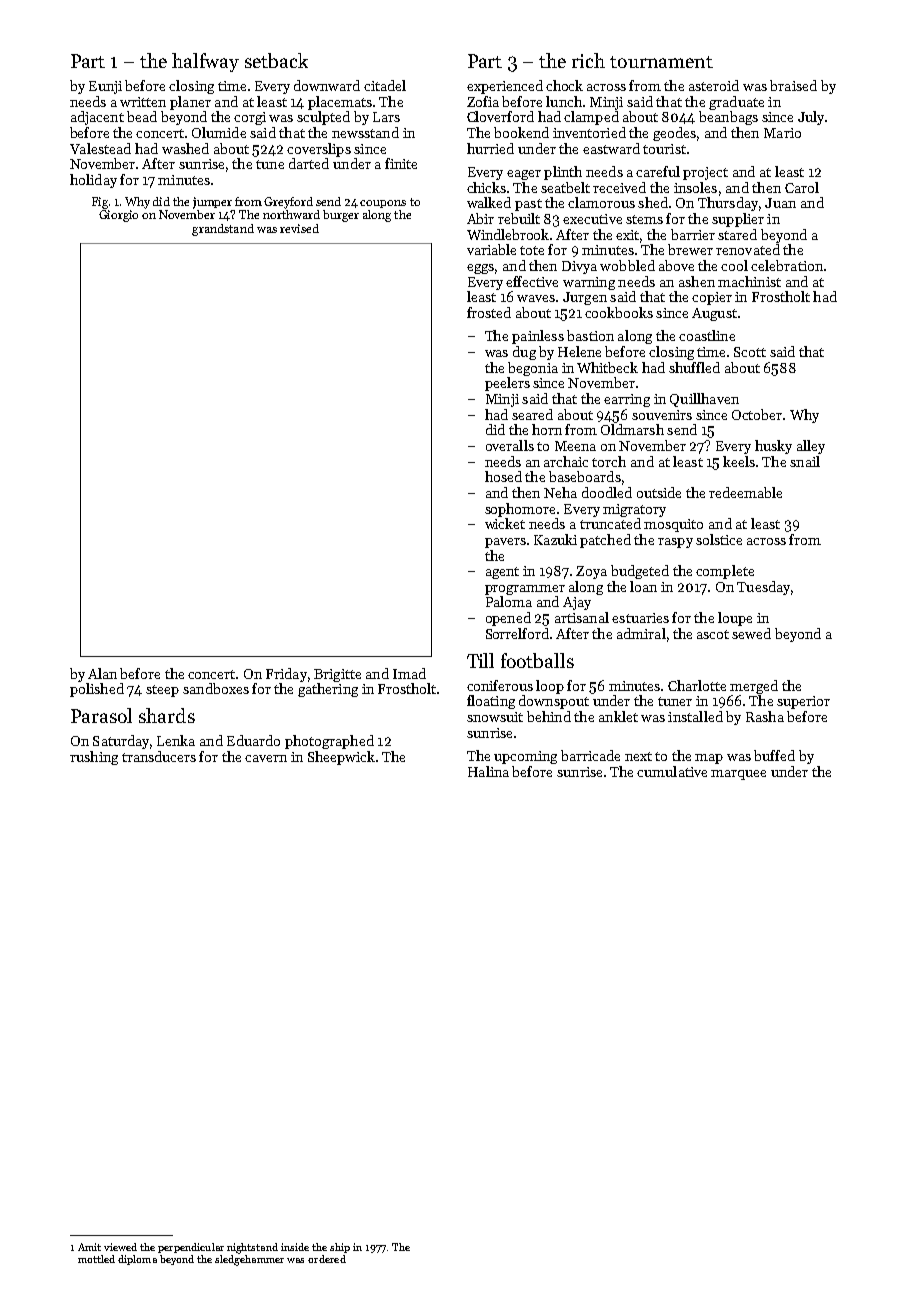  What do you see at coordinates (191, 1248) in the document?
I see `perpendicular` at bounding box center [191, 1248].
